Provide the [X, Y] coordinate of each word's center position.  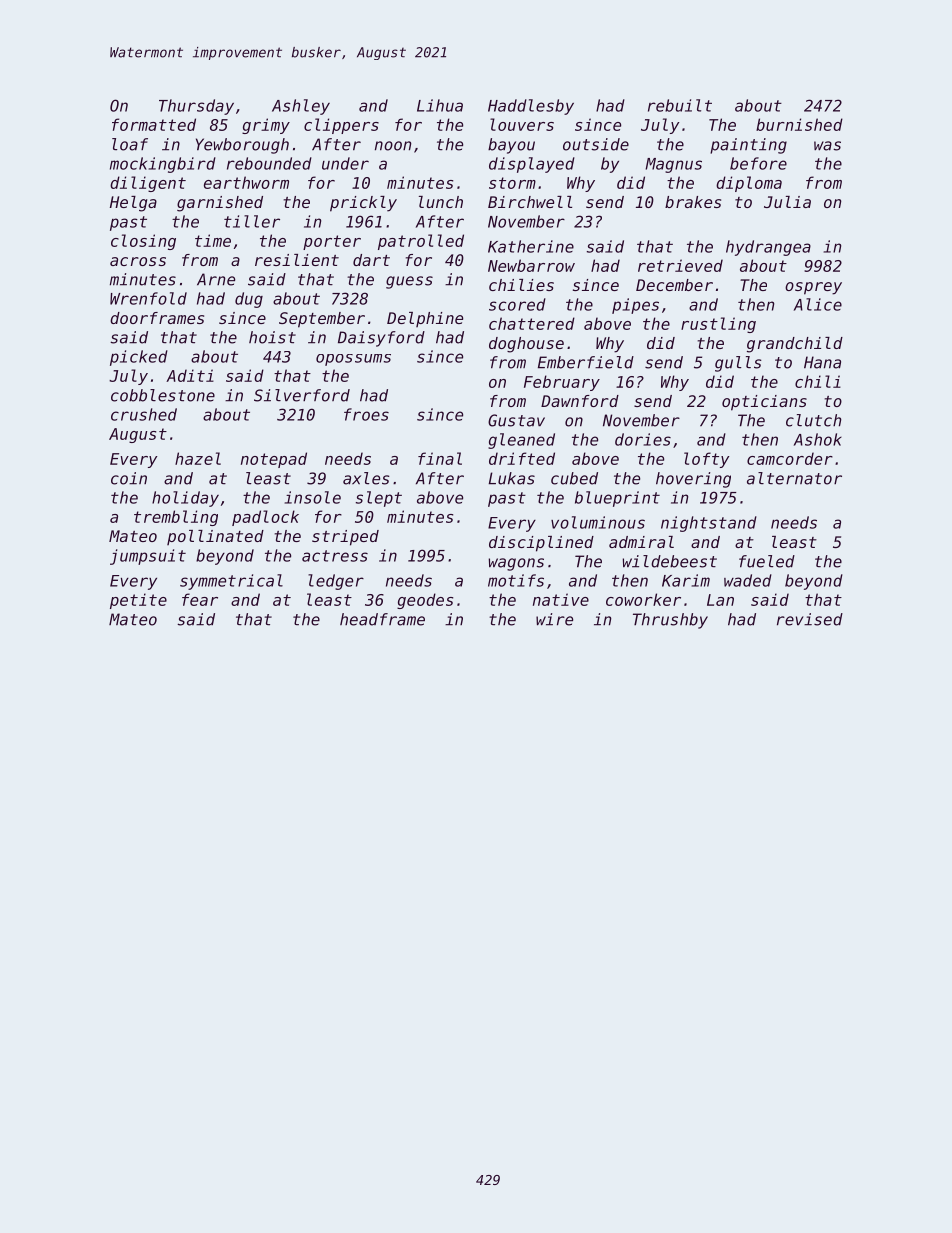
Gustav [516, 420]
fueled [767, 561]
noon [393, 146]
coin [129, 478]
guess [409, 282]
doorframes [157, 318]
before [758, 163]
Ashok [818, 439]
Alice [818, 304]
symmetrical [231, 582]
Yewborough [242, 146]
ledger [336, 582]
